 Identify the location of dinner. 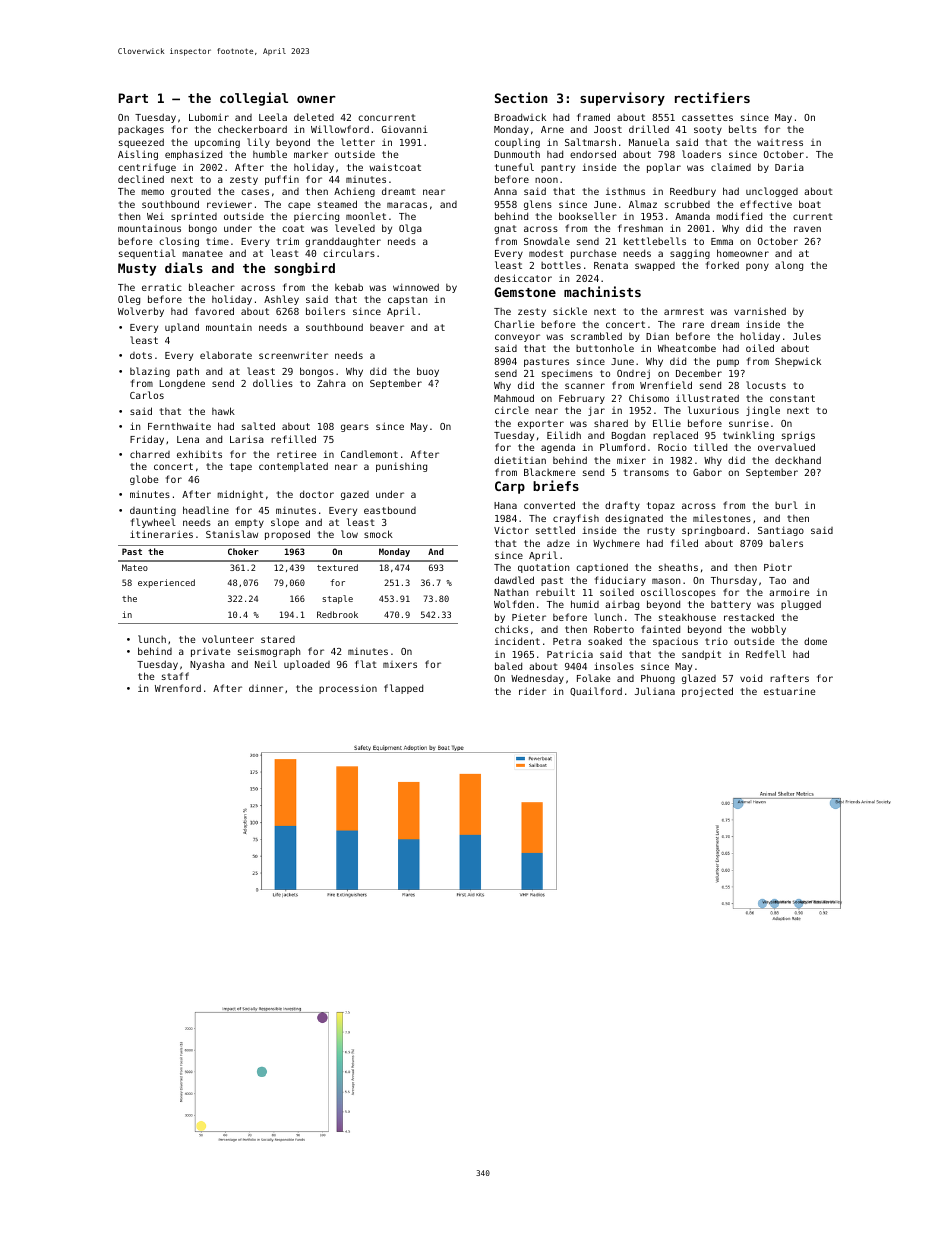
(266, 688).
